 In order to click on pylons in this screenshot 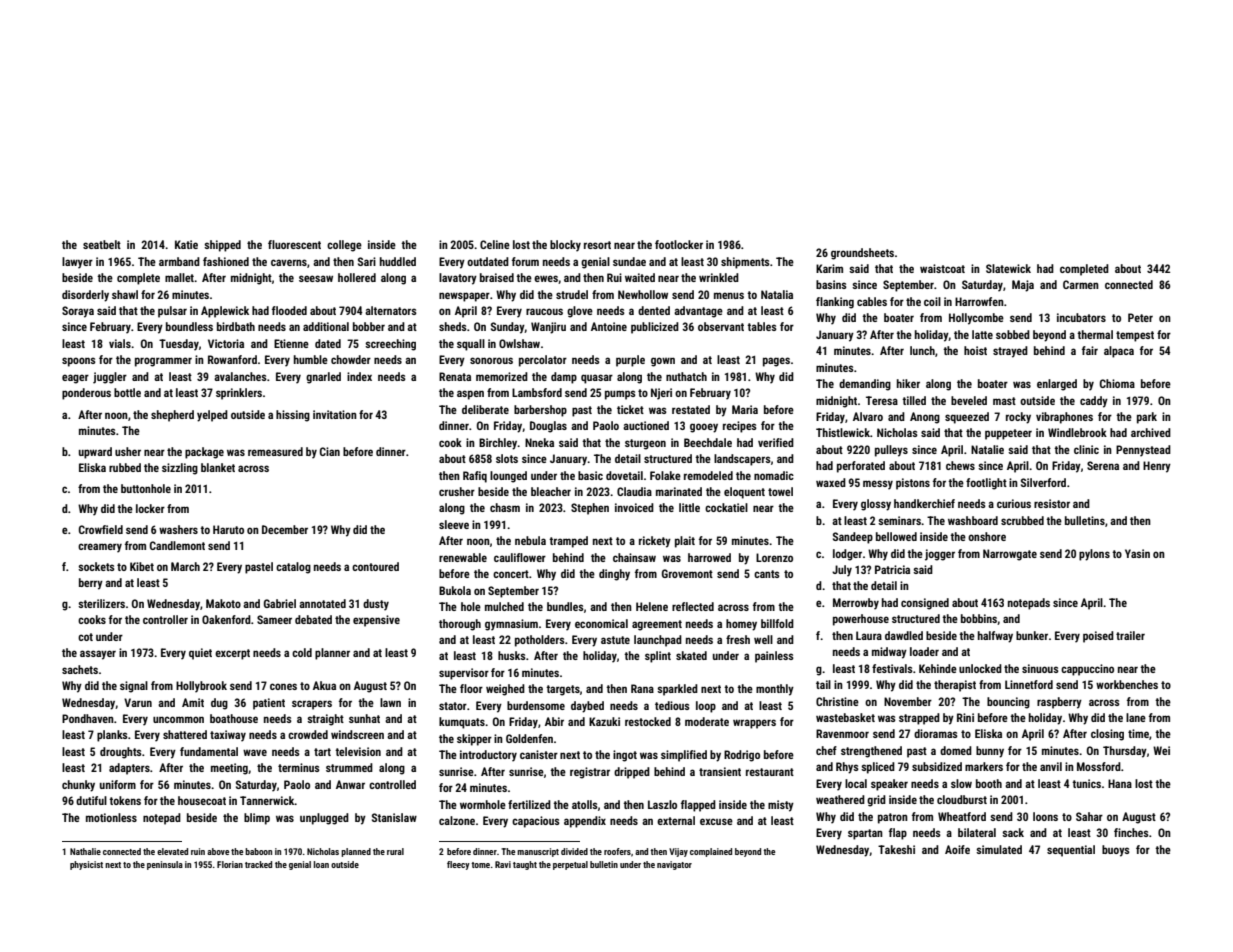, I will do `click(1094, 555)`.
